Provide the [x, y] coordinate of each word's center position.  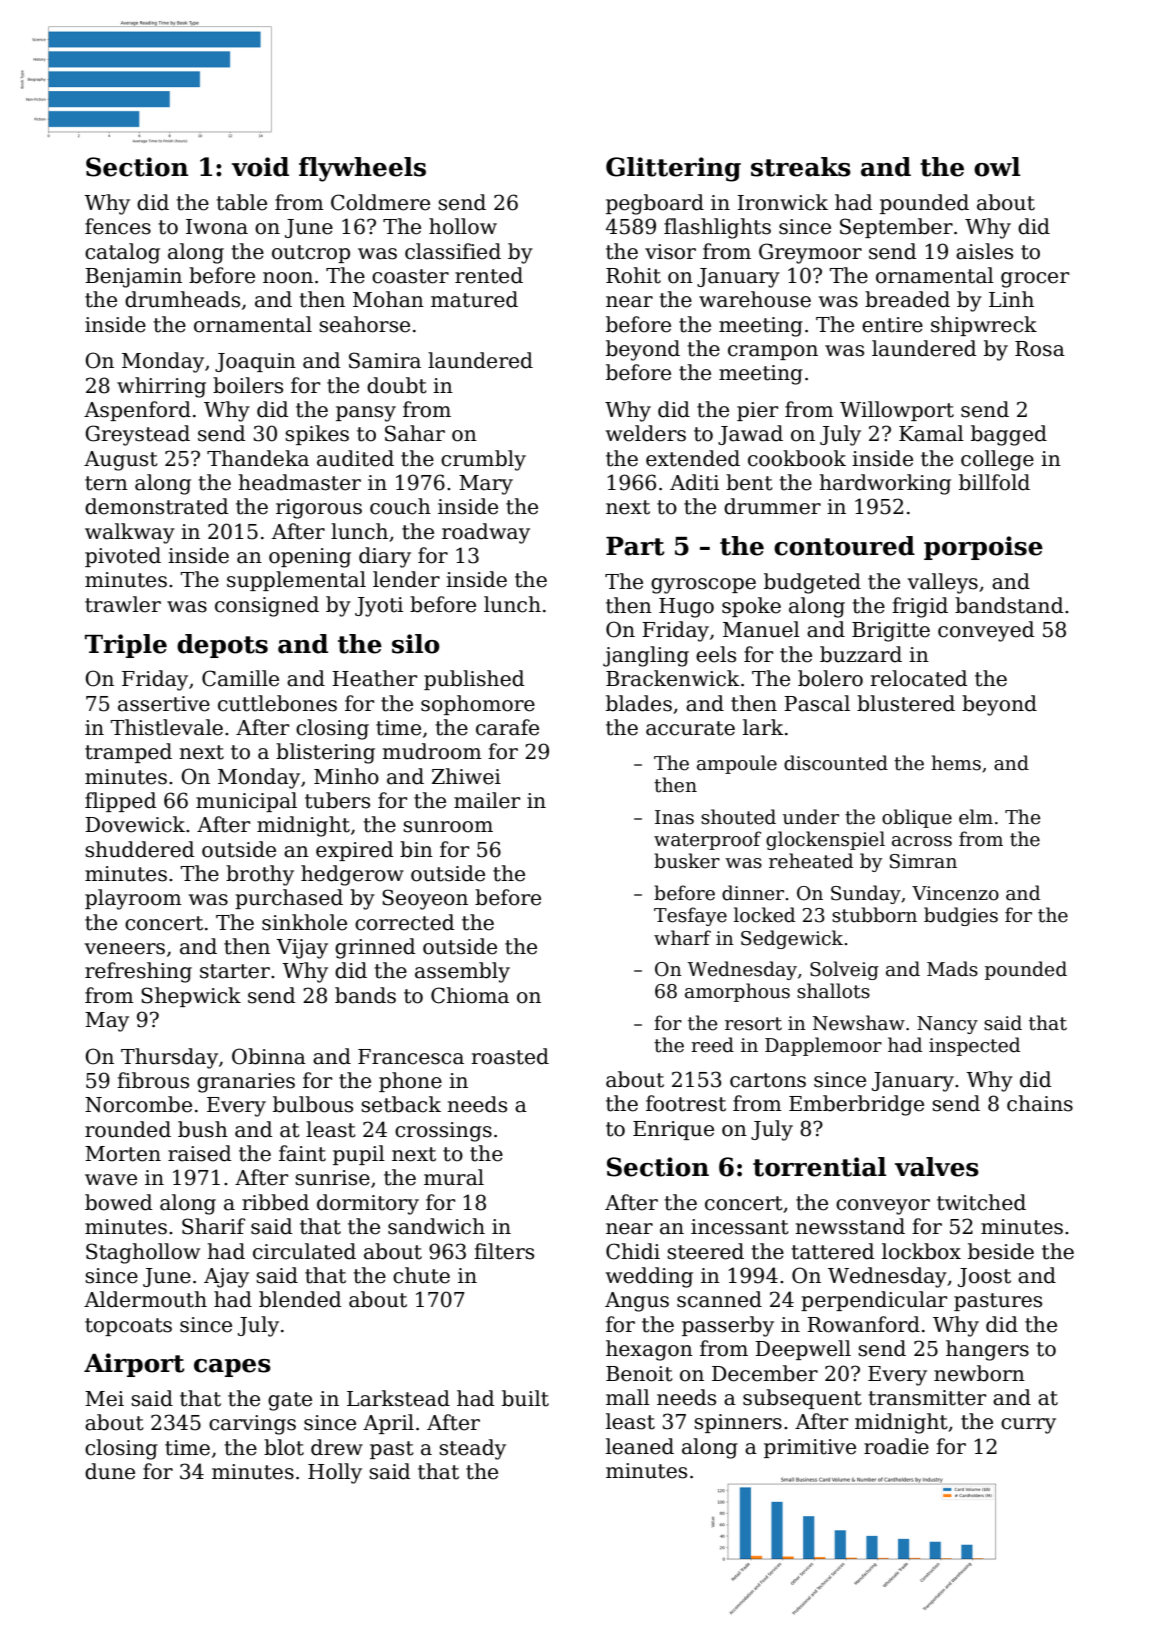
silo [416, 644]
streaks [801, 167]
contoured [844, 546]
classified [453, 251]
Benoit [639, 1374]
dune [110, 1471]
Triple [126, 646]
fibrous [153, 1080]
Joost [984, 1277]
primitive [810, 1448]
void [260, 167]
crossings [443, 1132]
